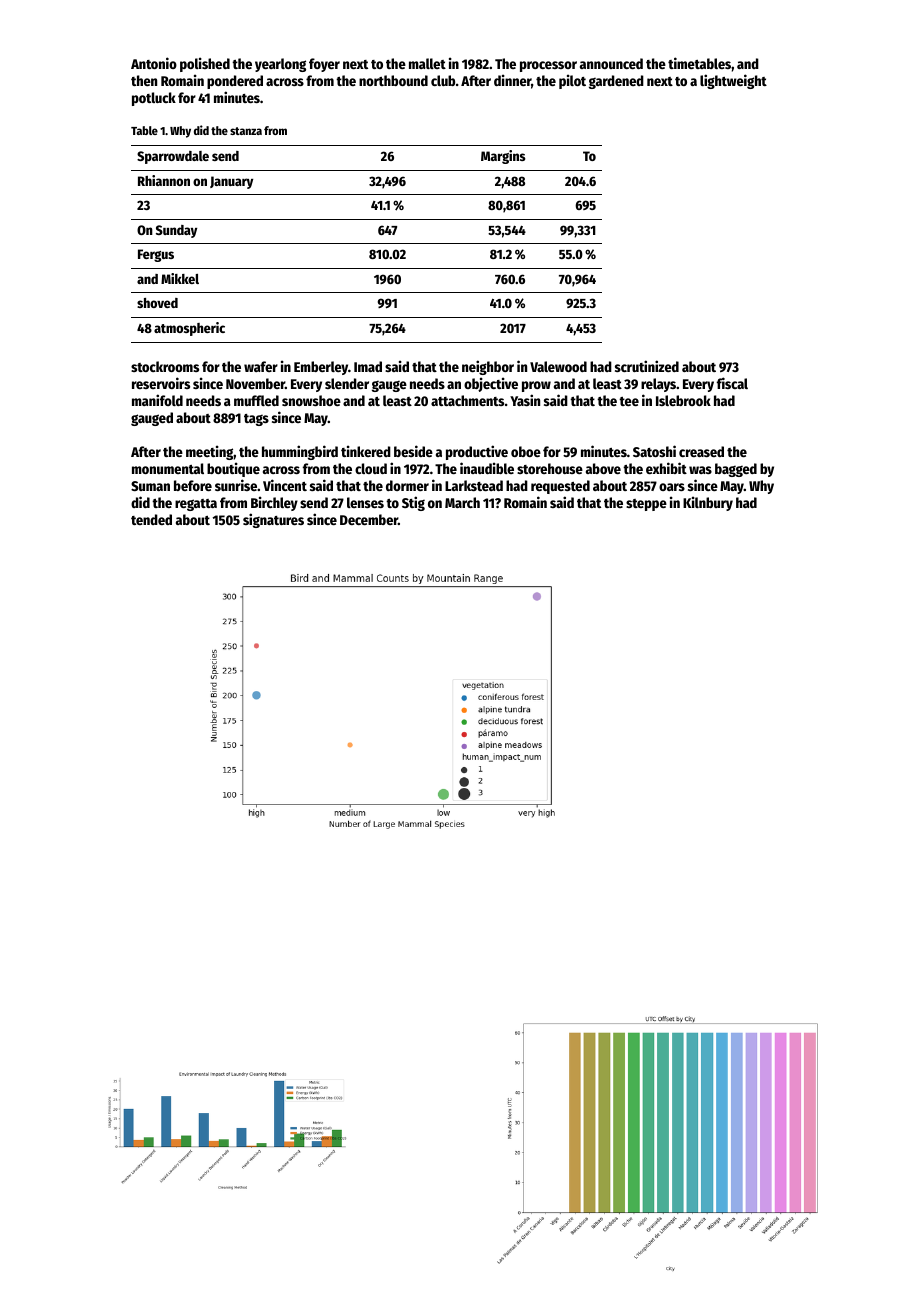  I want to click on dinner, so click(512, 80).
